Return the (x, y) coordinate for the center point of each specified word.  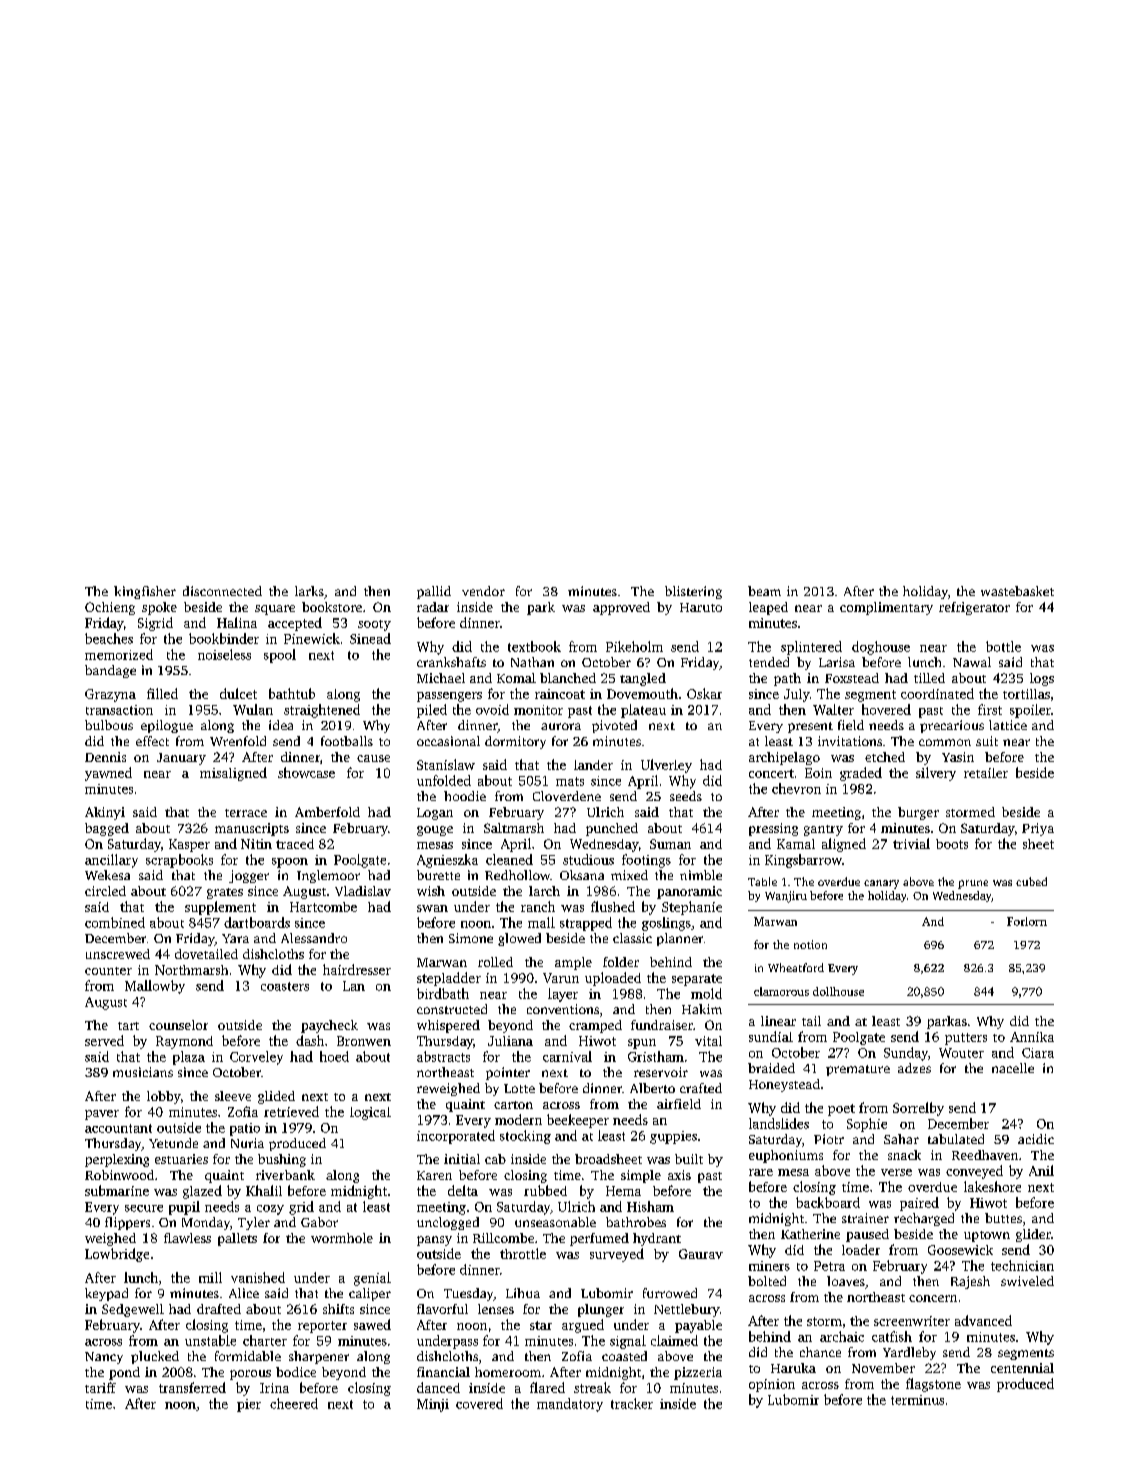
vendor (483, 591)
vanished (258, 1277)
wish (431, 891)
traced (295, 844)
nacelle (1013, 1068)
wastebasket (1017, 591)
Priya (1038, 829)
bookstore (332, 607)
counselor (178, 1025)
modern (518, 1119)
